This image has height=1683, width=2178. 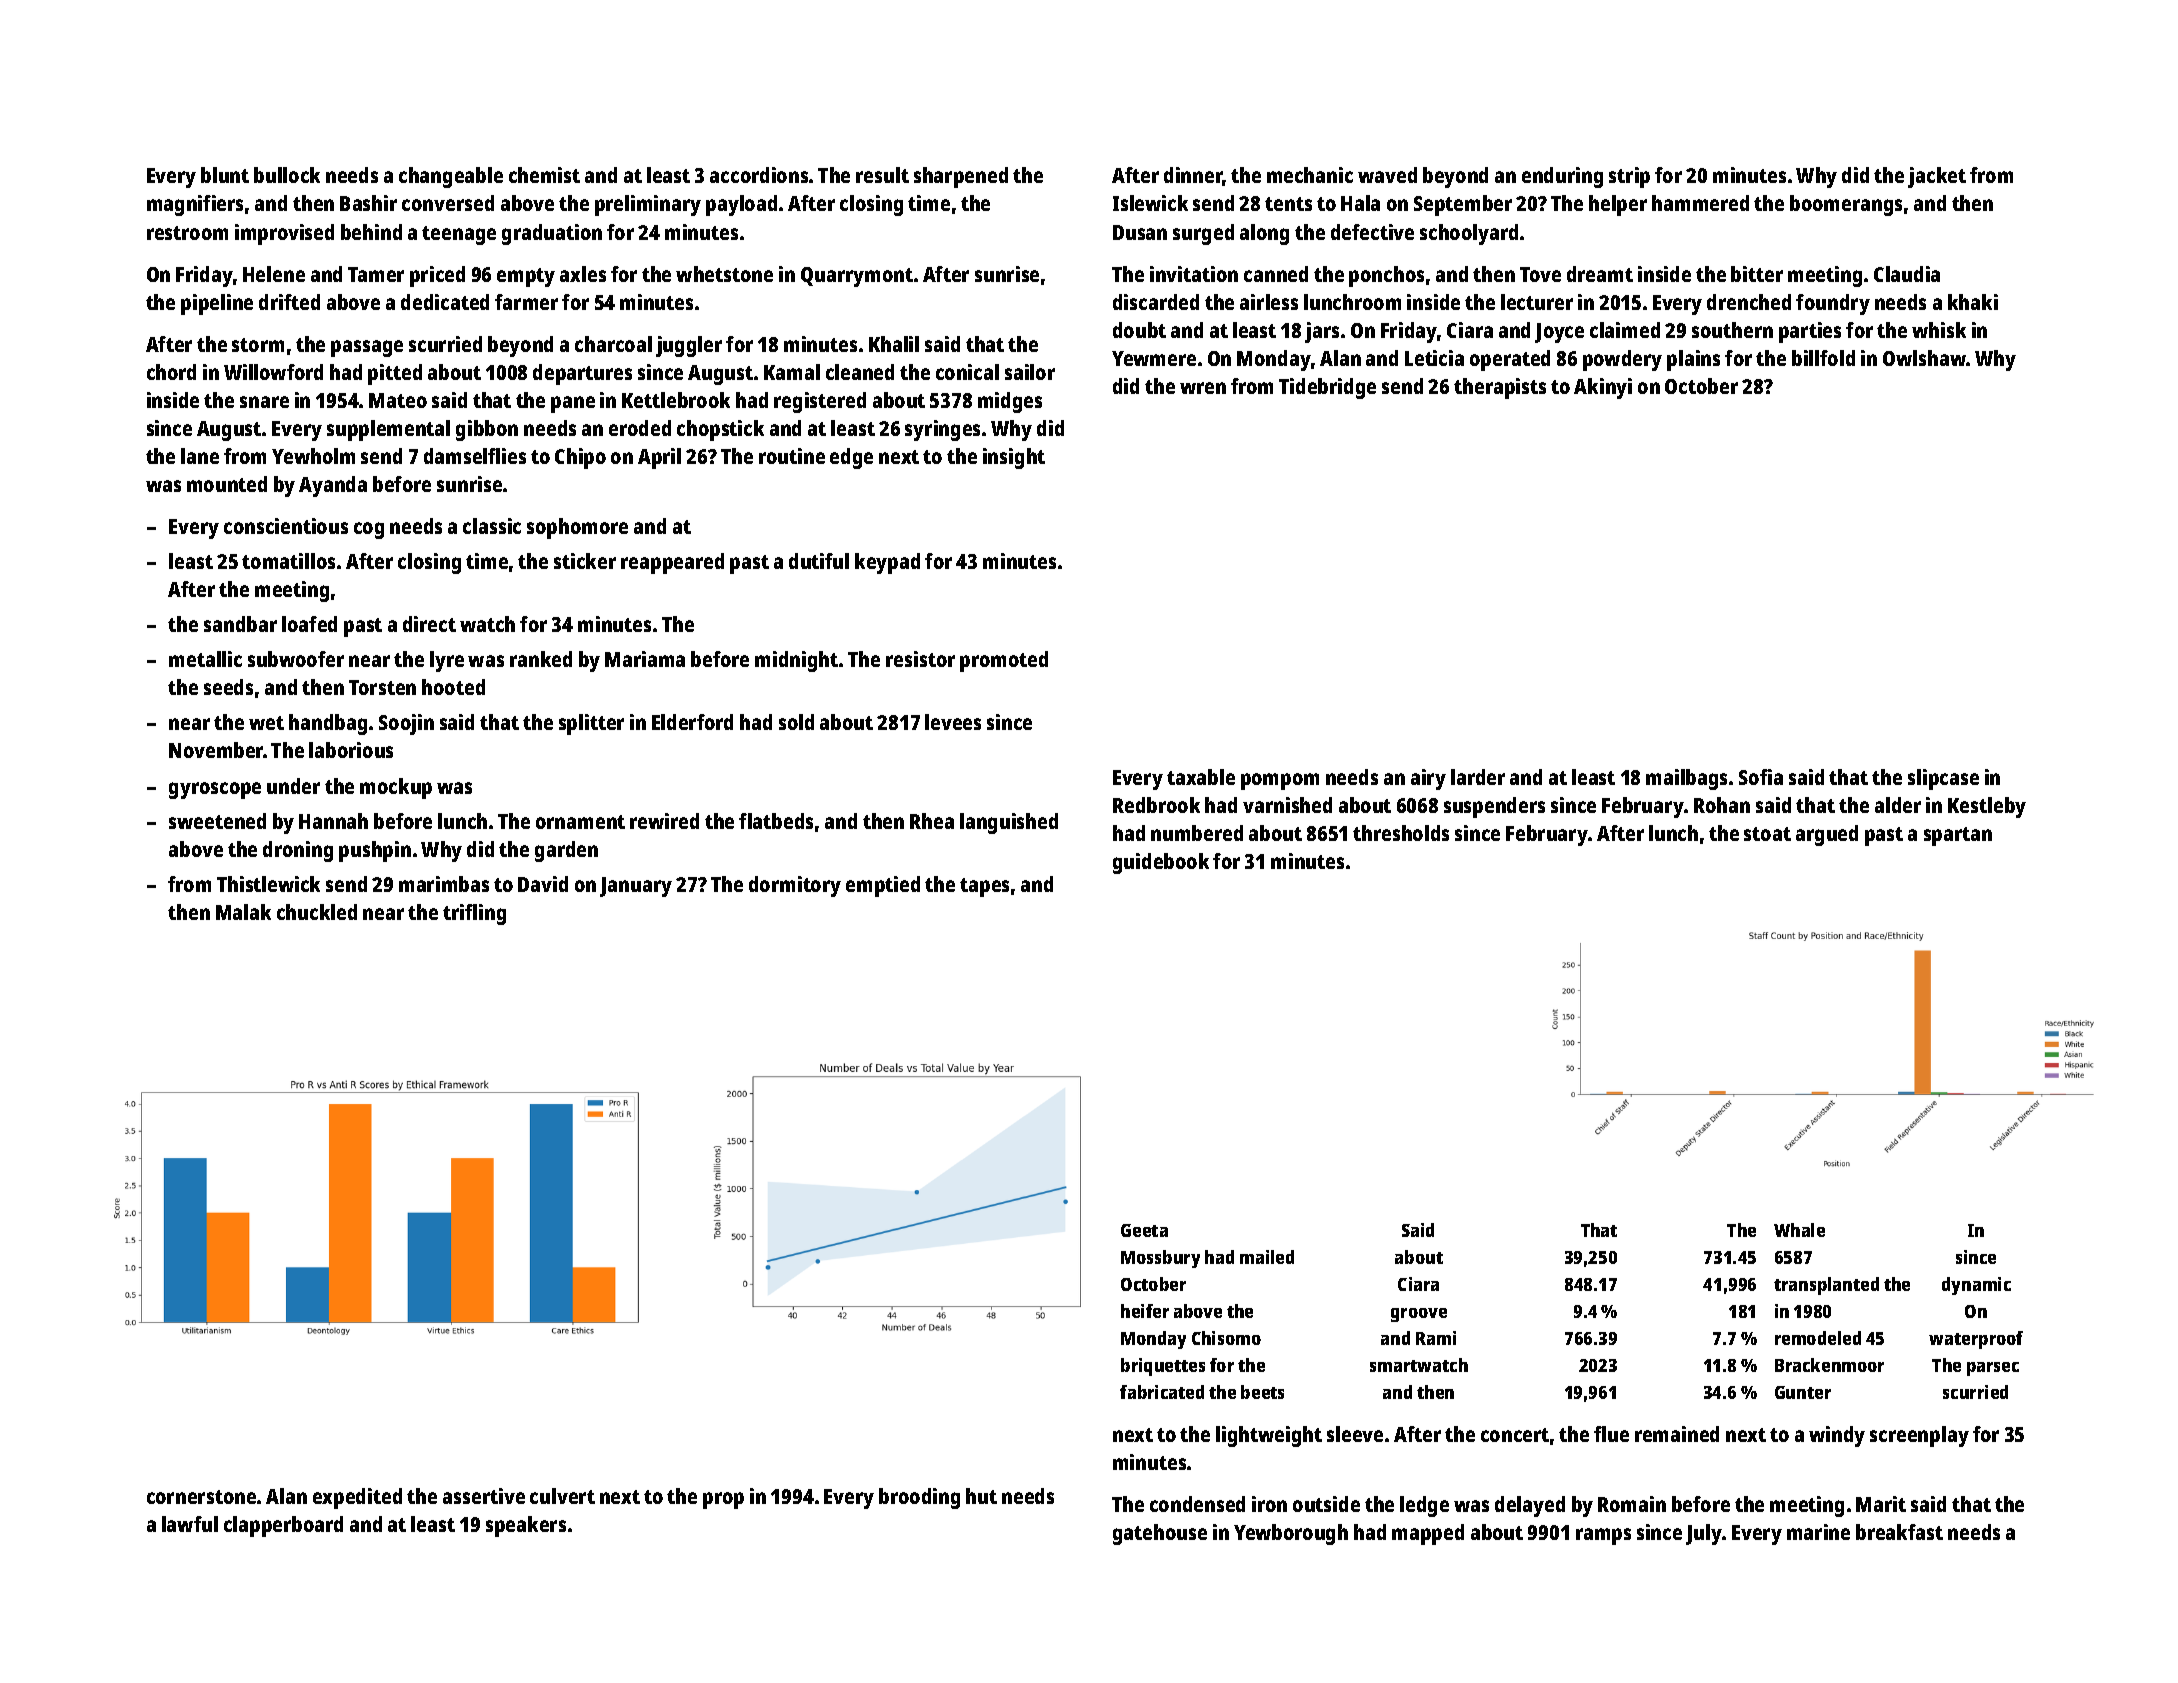 I want to click on cornerstone, so click(x=201, y=1497).
